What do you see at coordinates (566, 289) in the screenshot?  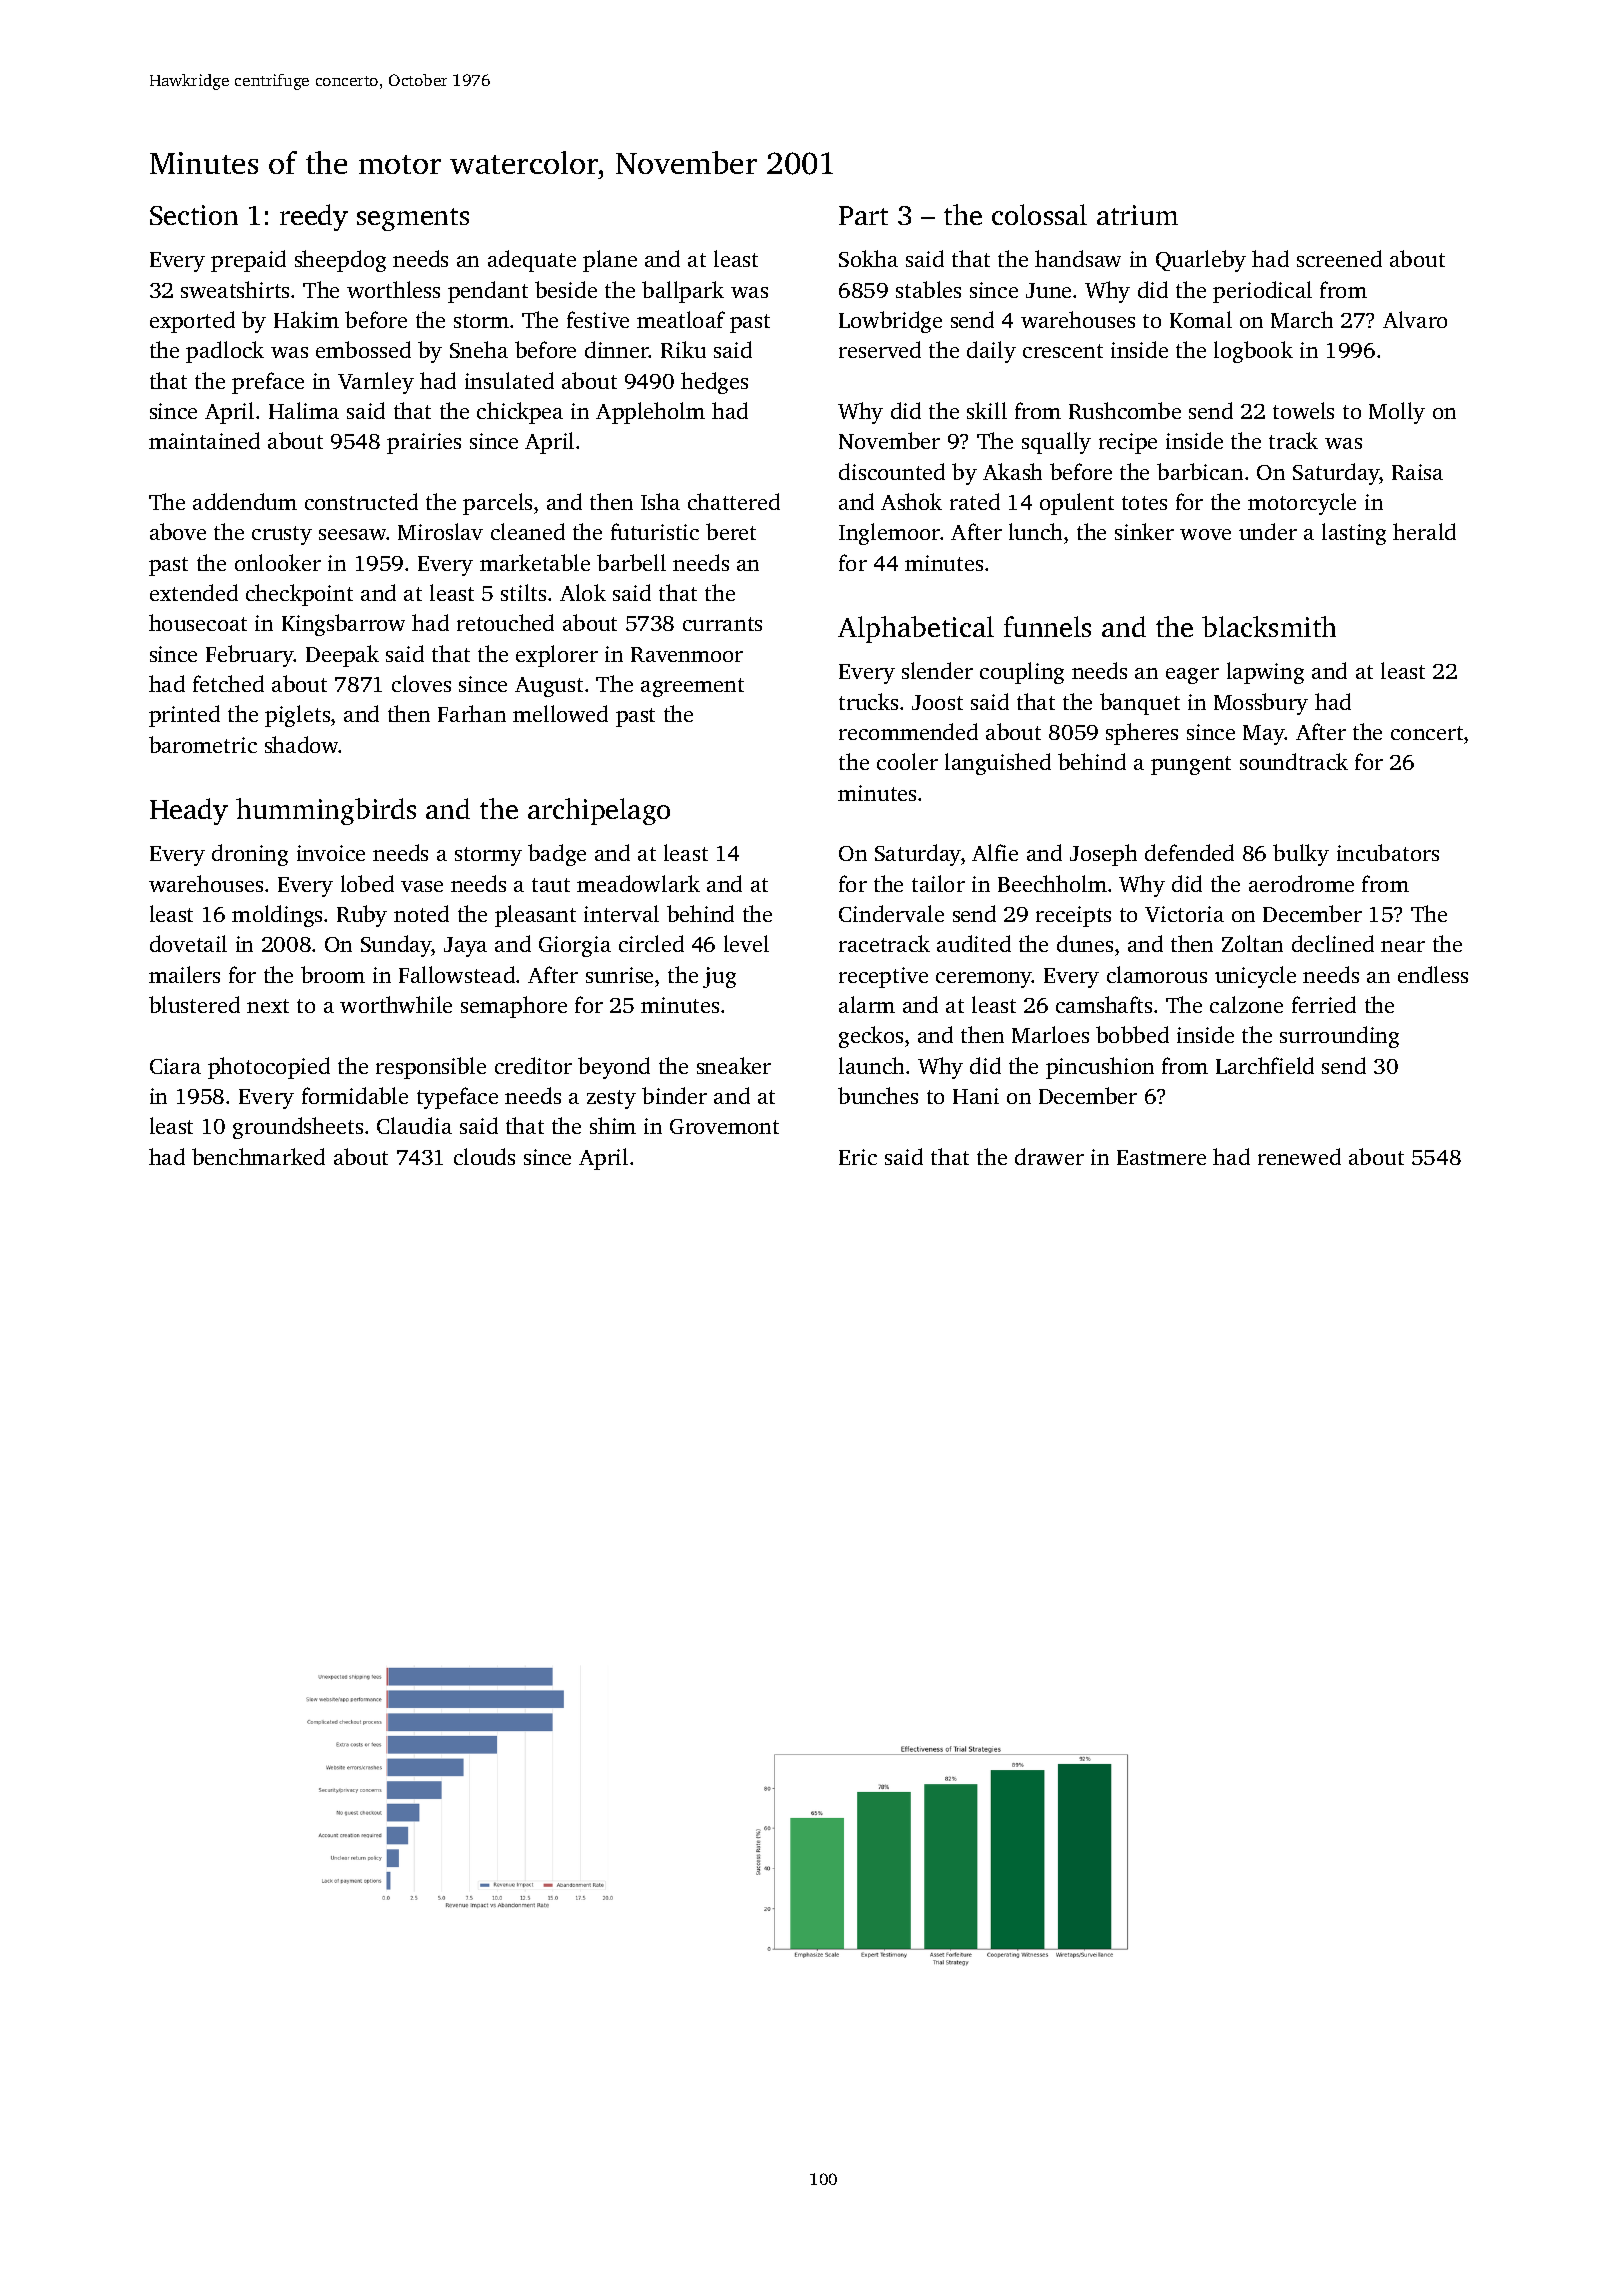 I see `beside` at bounding box center [566, 289].
